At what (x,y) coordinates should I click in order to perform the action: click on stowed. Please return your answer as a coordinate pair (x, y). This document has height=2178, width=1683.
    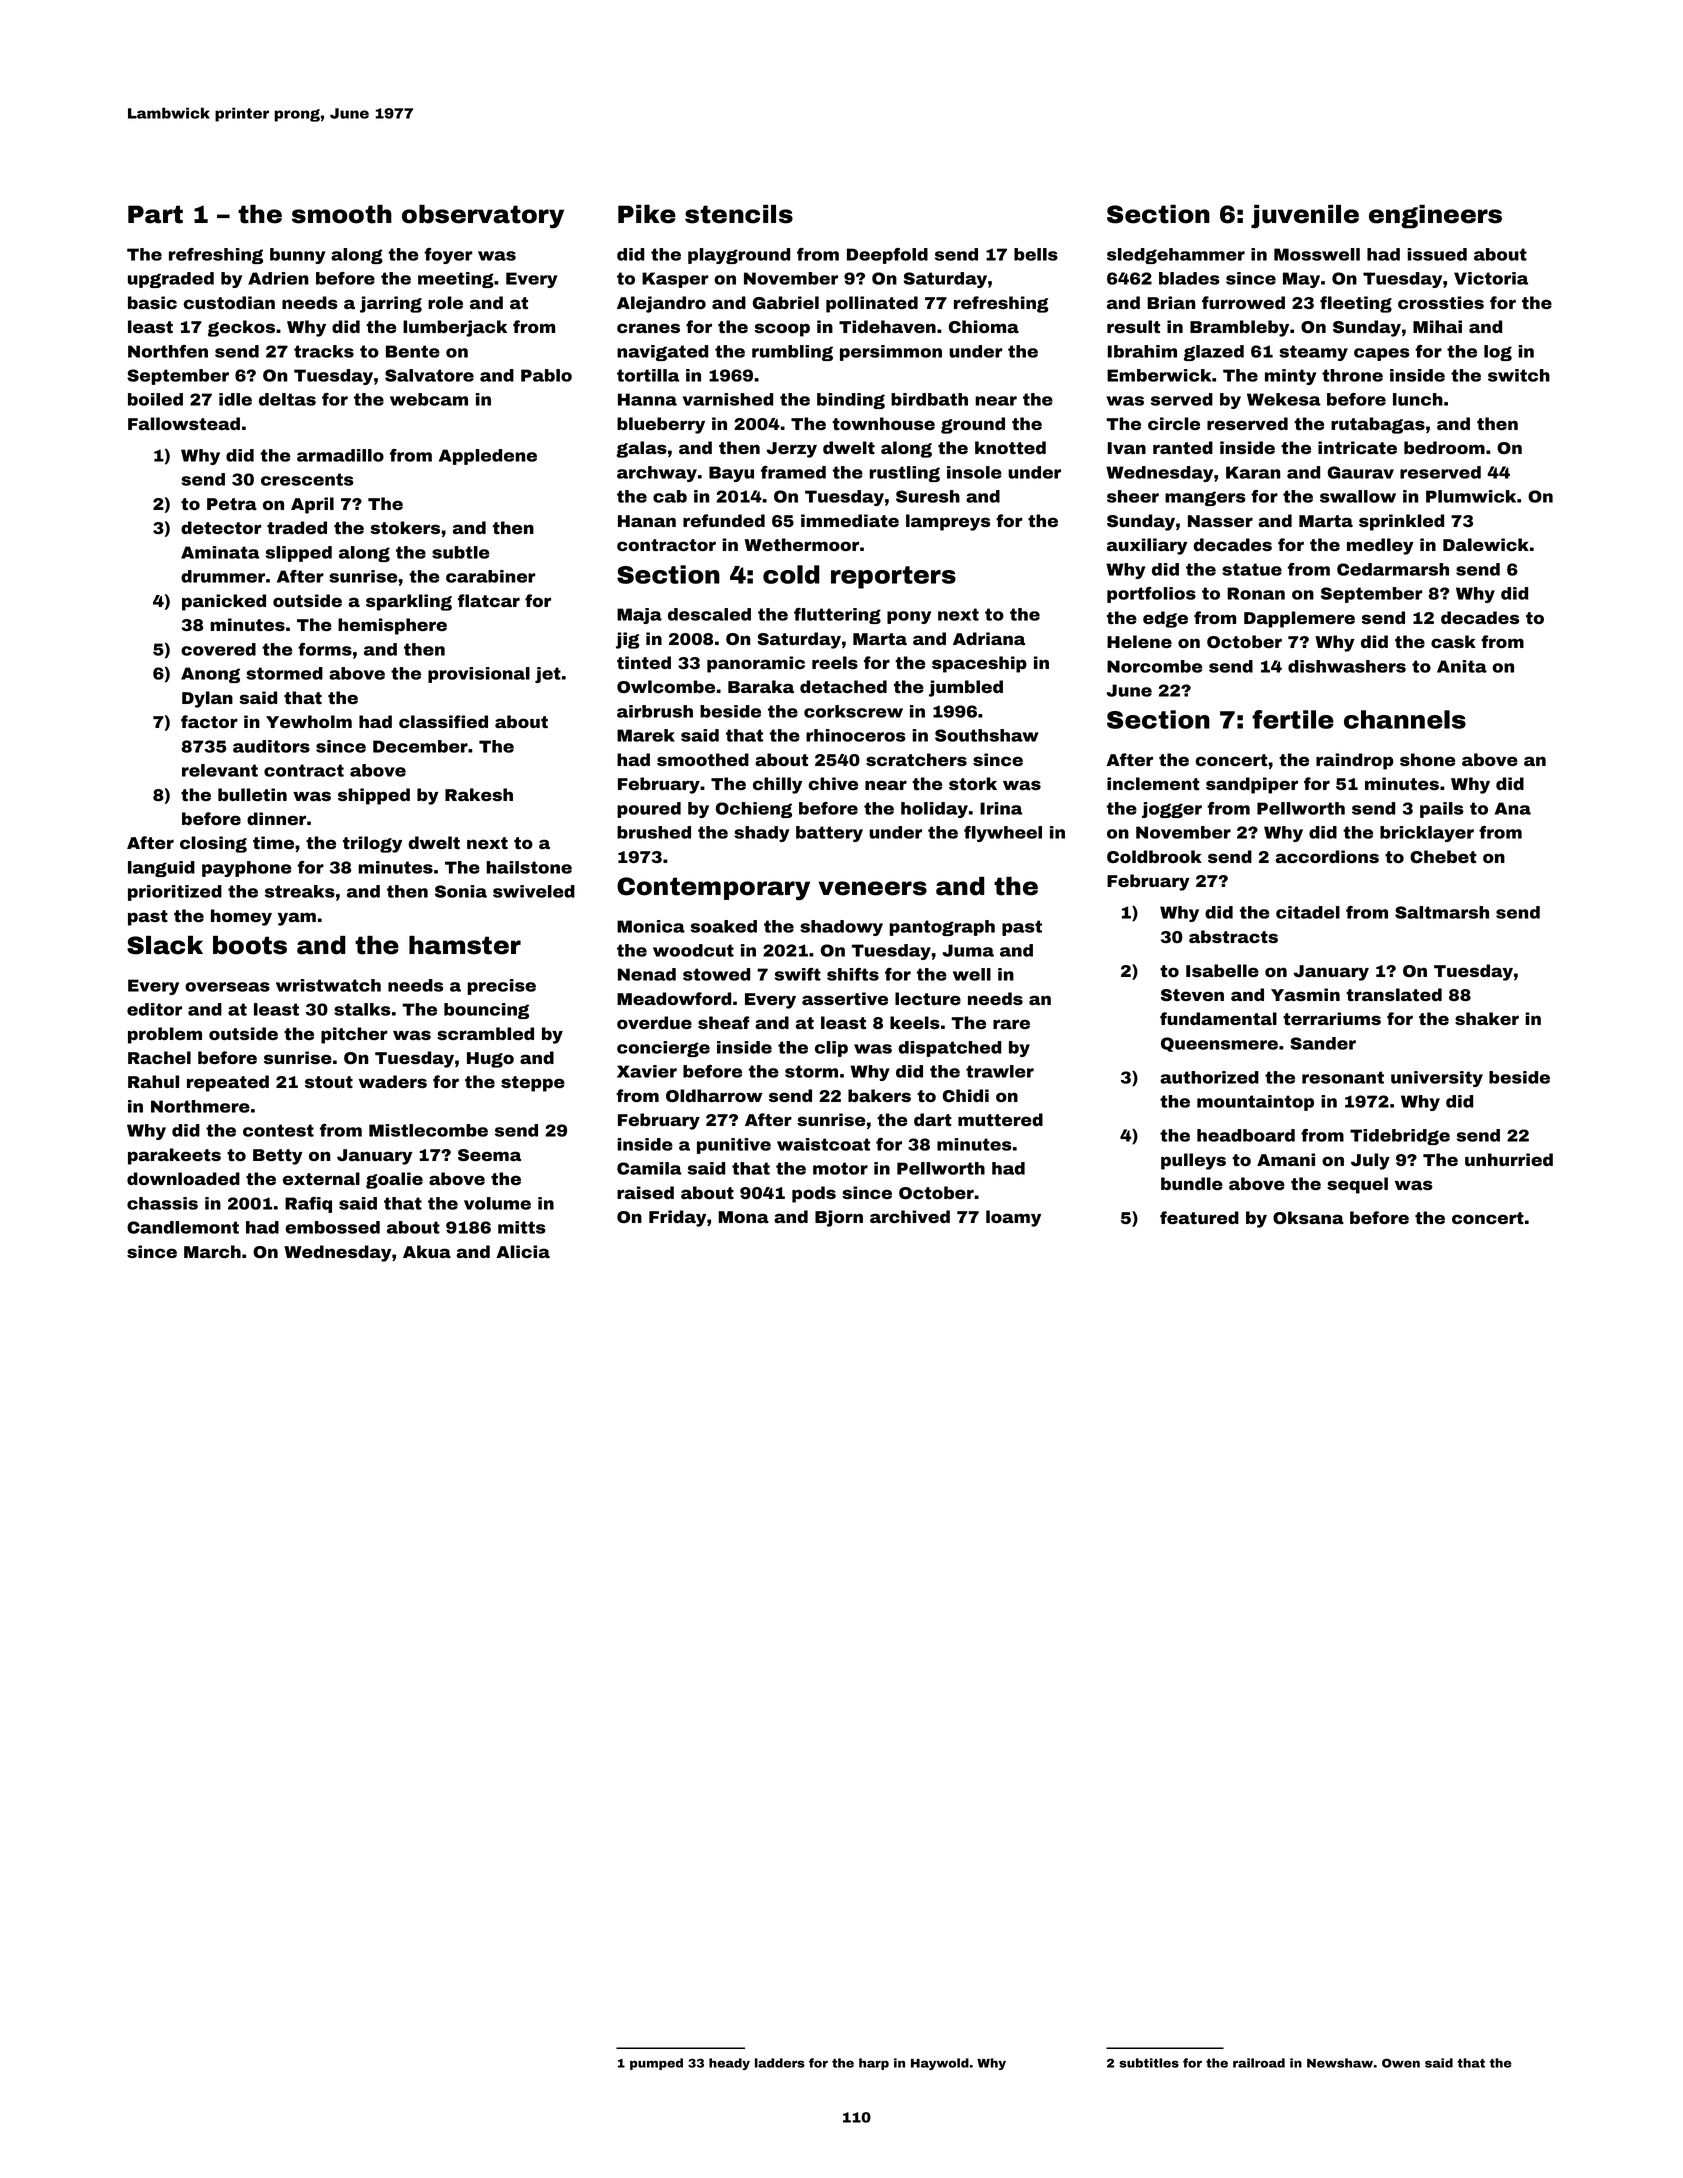
    Looking at the image, I should click on (716, 974).
